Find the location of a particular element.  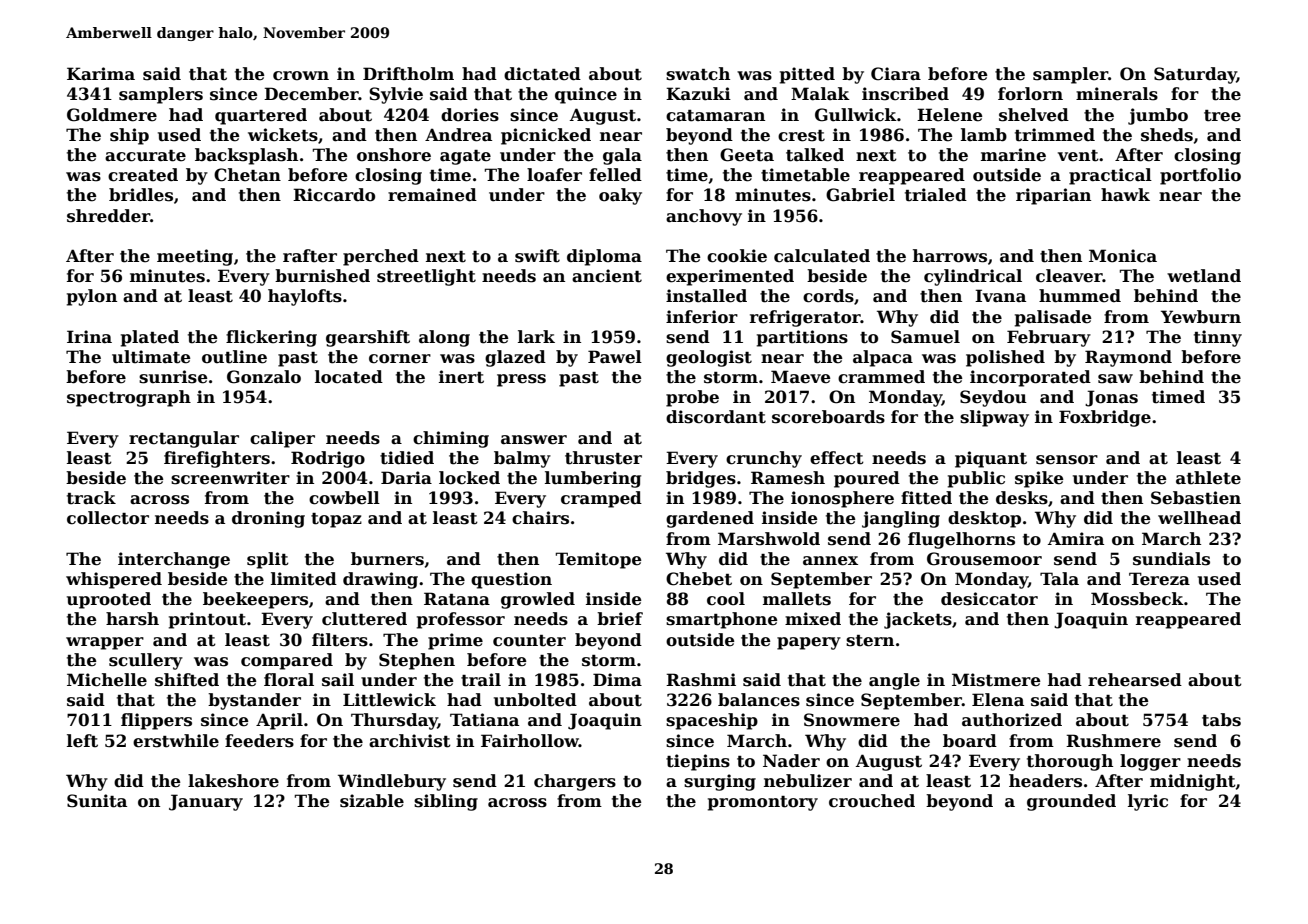

jackets is located at coordinates (918, 620).
